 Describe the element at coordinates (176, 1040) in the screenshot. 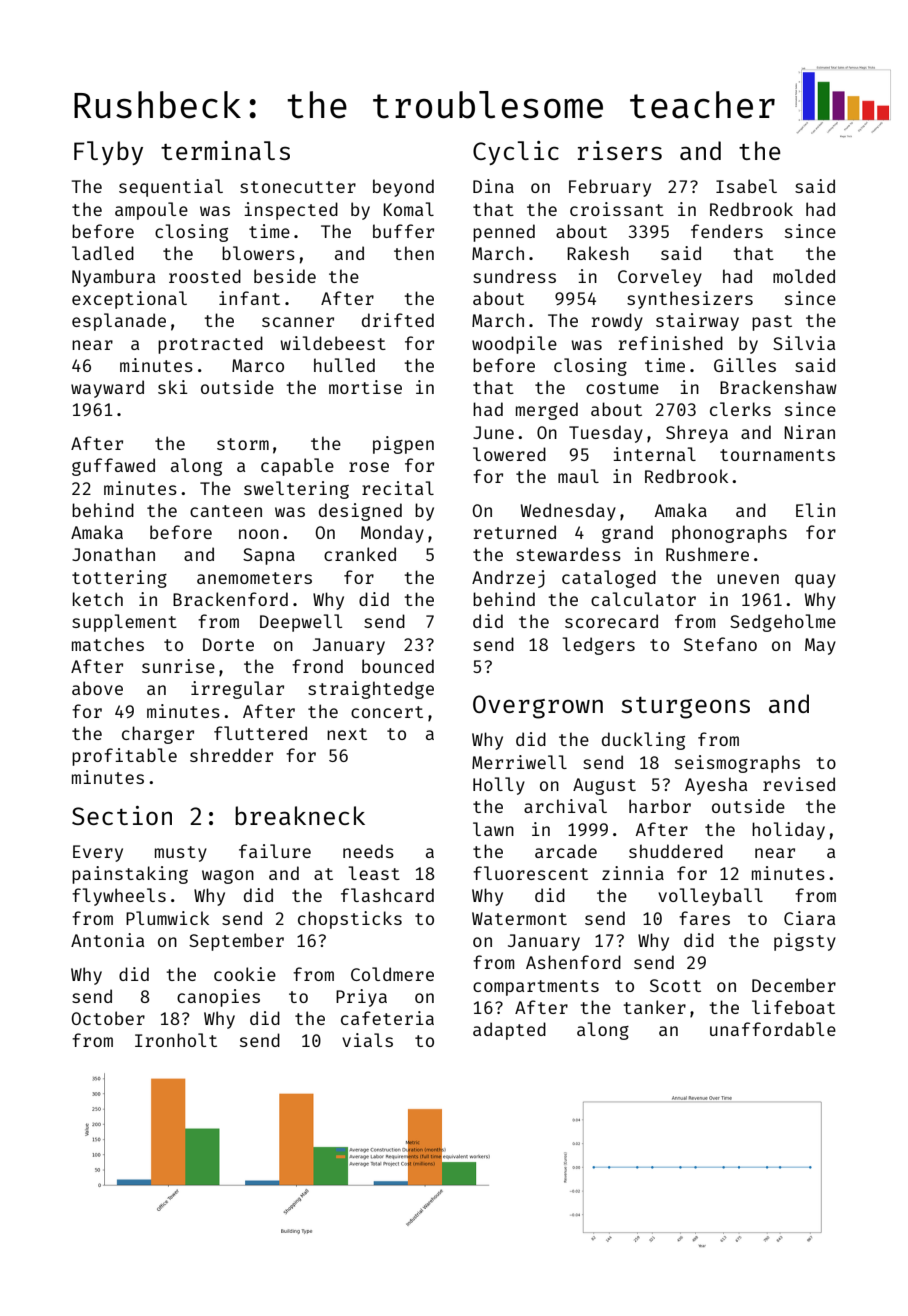

I see `Ironholt` at that location.
